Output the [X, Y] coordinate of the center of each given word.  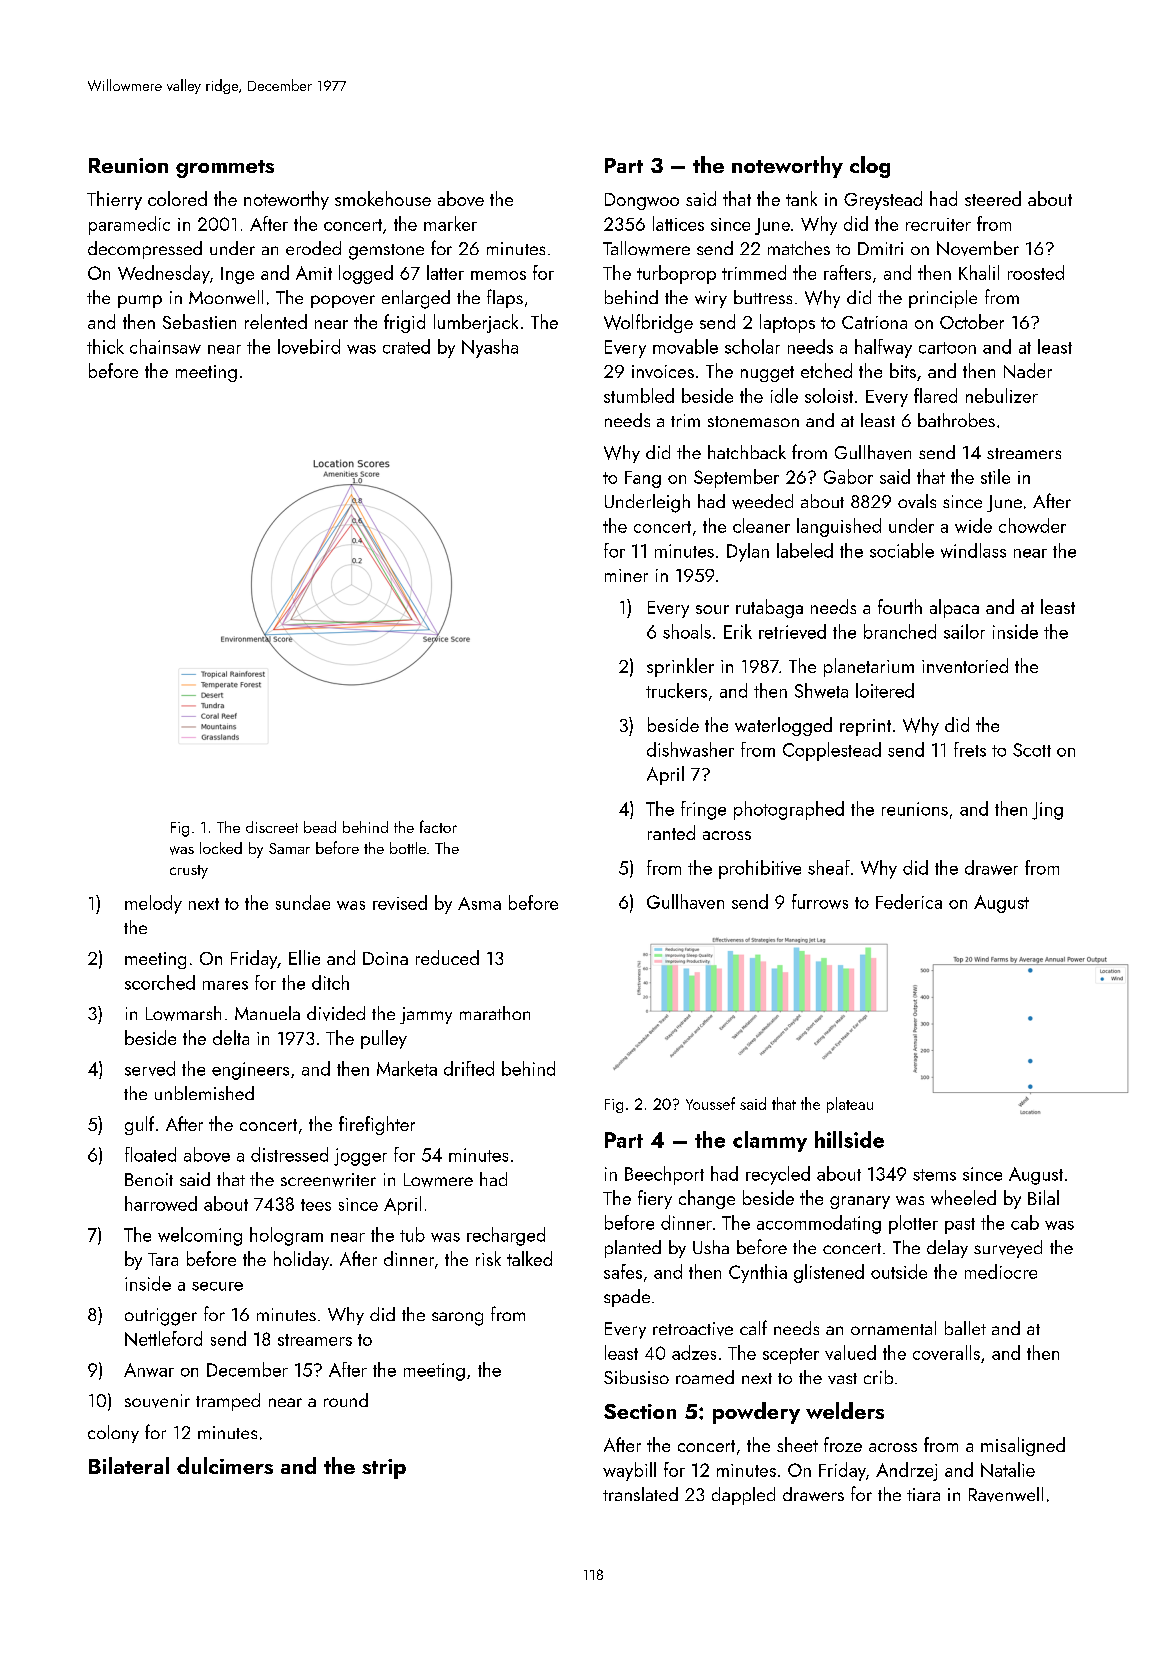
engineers [250, 1071]
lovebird [309, 346]
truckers [676, 690]
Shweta [821, 690]
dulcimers [225, 1465]
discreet [272, 827]
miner [626, 575]
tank [801, 198]
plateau [850, 1105]
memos [498, 275]
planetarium [869, 667]
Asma [479, 903]
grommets [225, 169]
